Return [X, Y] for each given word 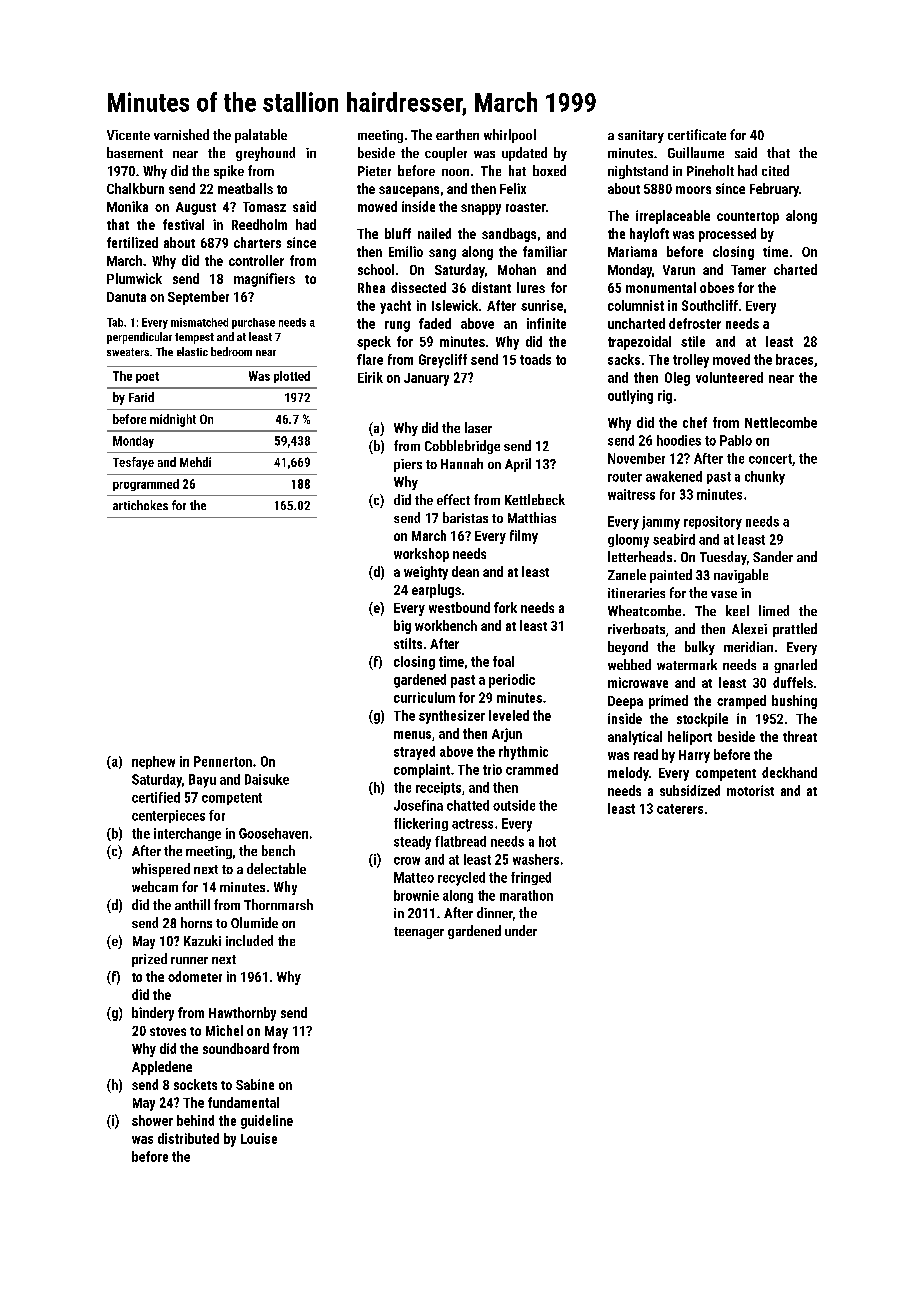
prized [149, 960]
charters [257, 242]
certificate [697, 134]
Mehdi [195, 462]
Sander [773, 556]
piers [408, 465]
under [521, 930]
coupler [446, 154]
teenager [419, 933]
